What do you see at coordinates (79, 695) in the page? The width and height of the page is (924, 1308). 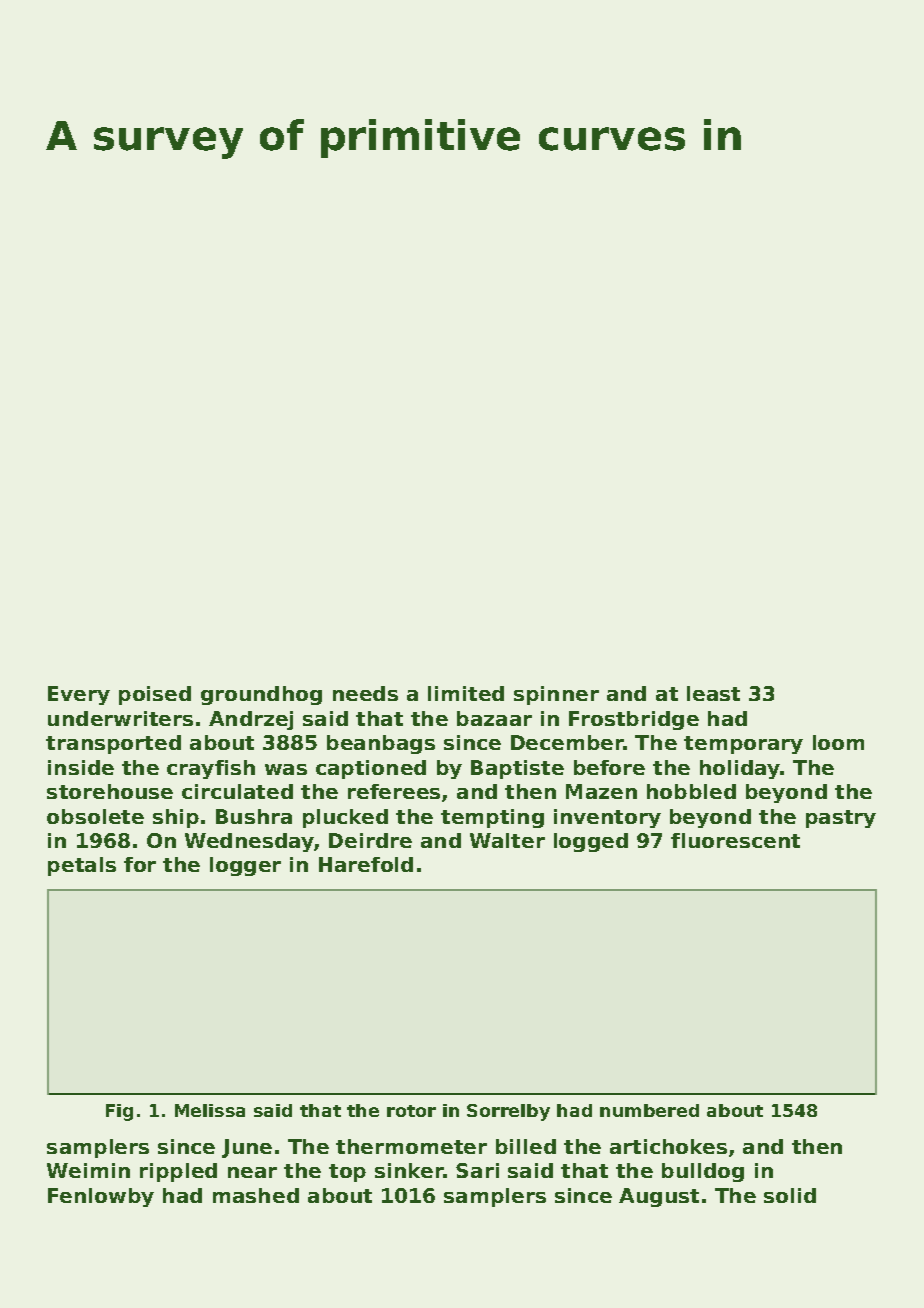 I see `Every` at bounding box center [79, 695].
